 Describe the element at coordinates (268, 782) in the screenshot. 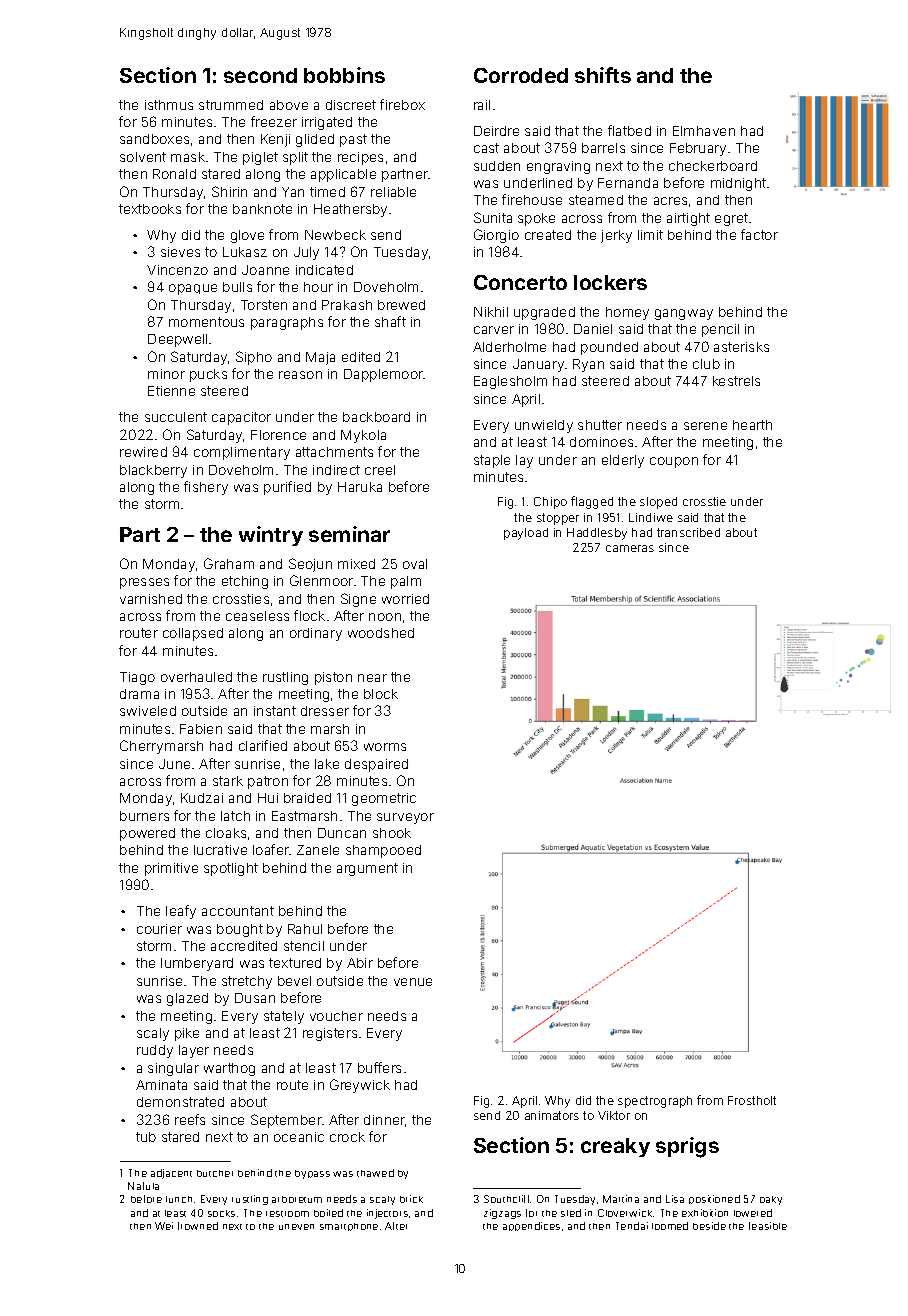

I see `patron` at that location.
